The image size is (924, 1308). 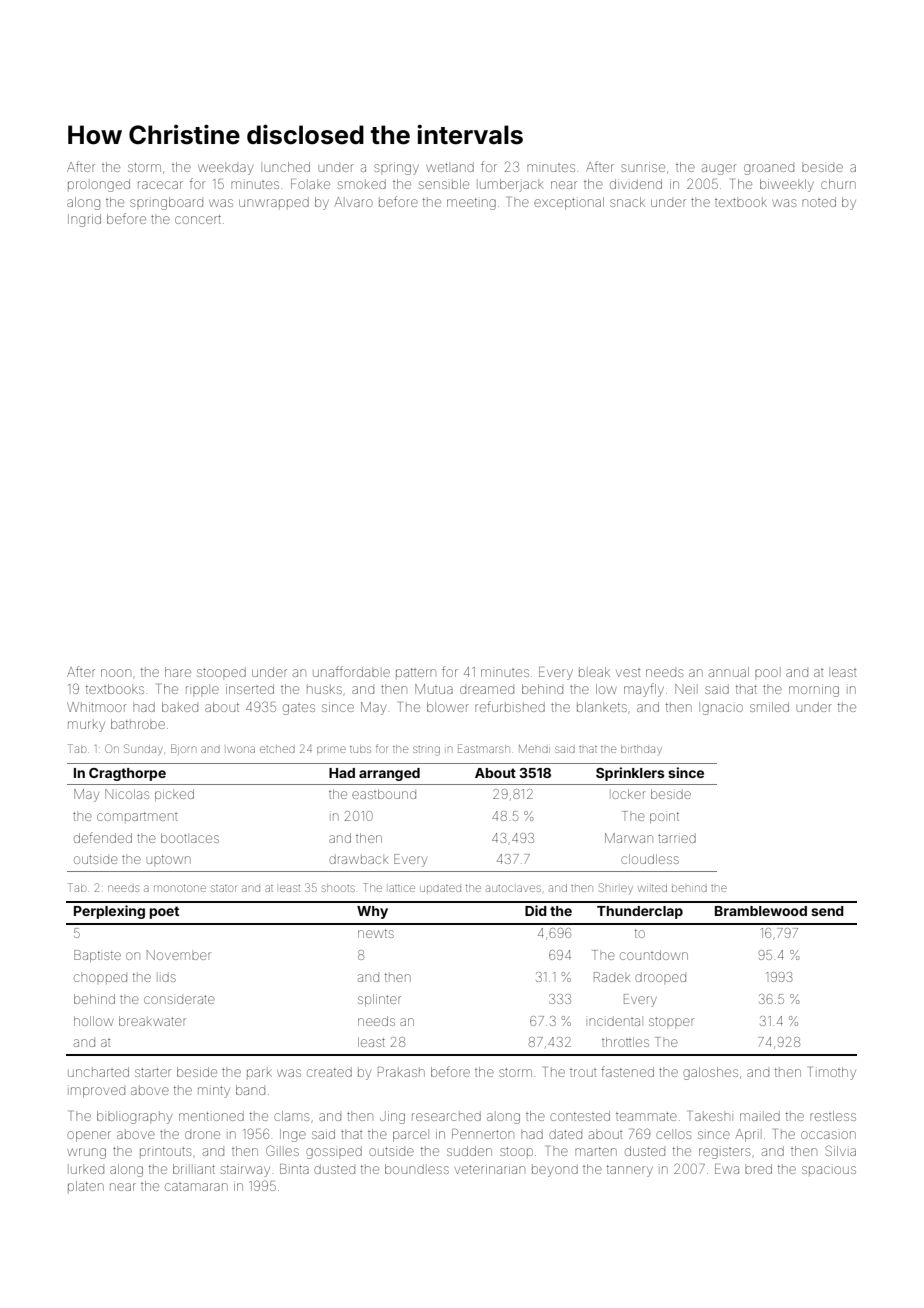 I want to click on stairway, so click(x=245, y=1170).
